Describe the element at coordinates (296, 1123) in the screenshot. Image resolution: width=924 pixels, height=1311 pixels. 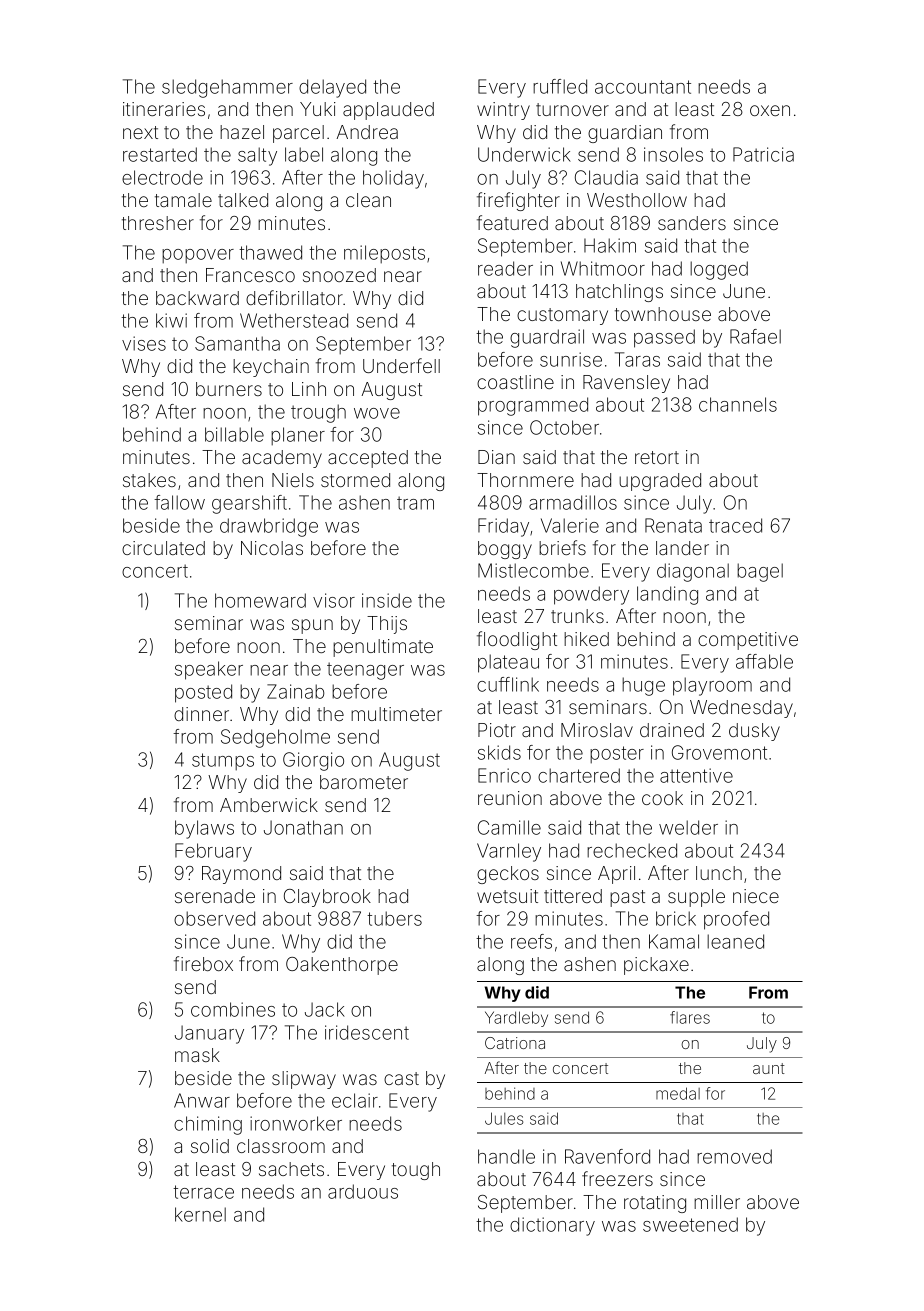
I see `ironworker` at that location.
